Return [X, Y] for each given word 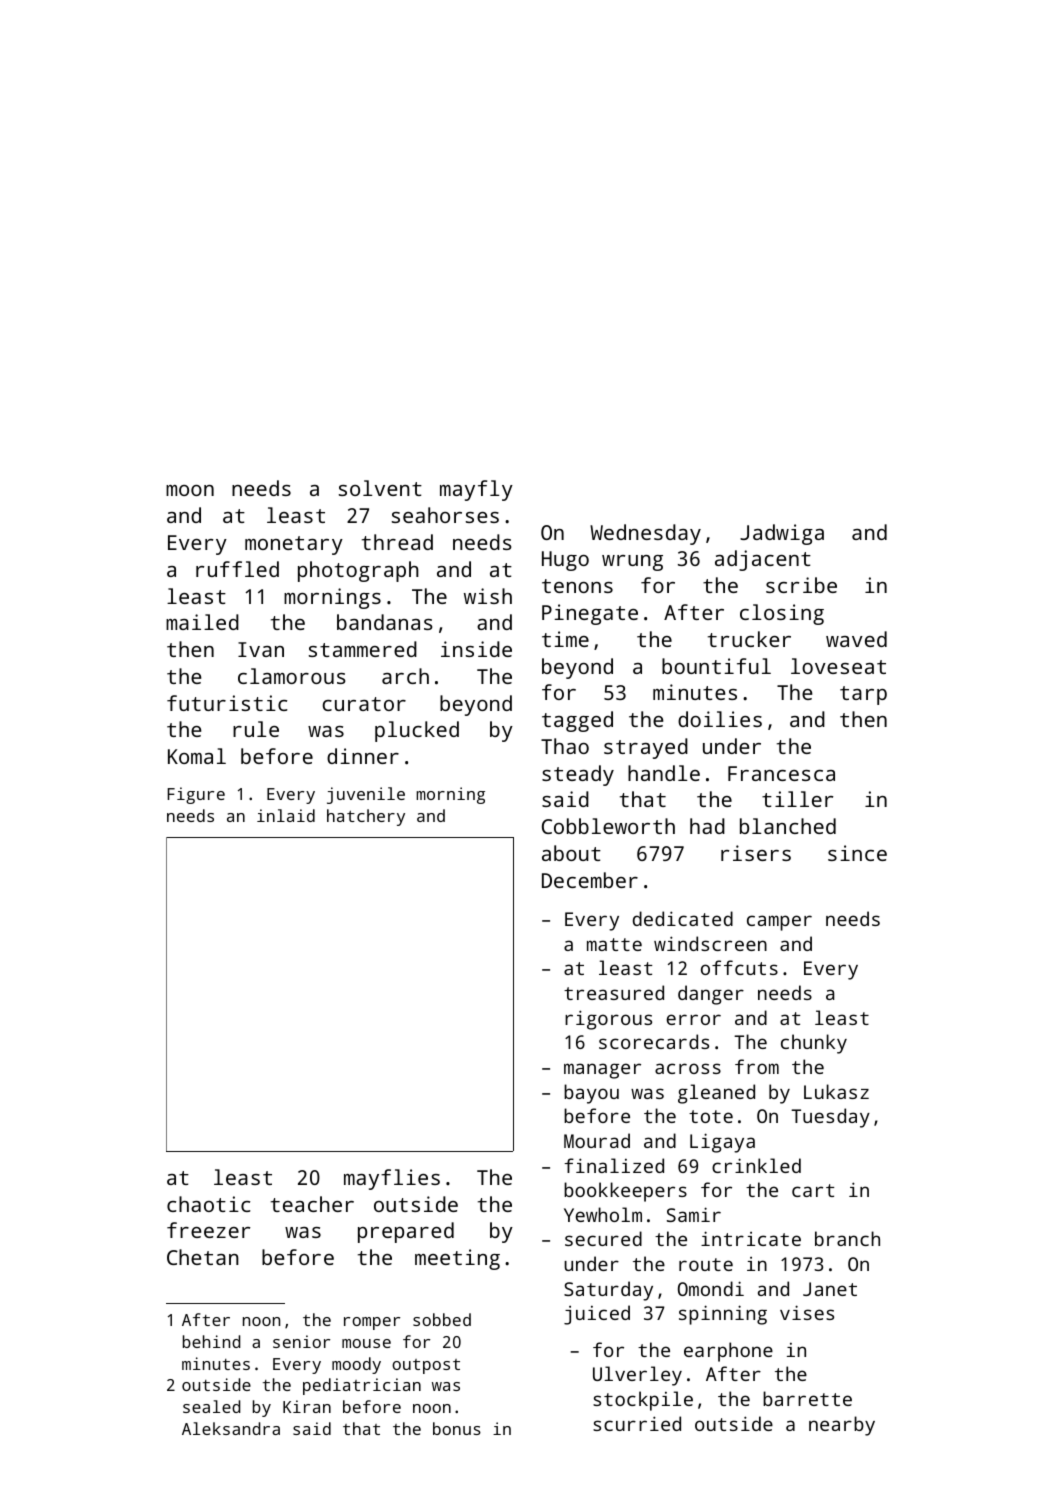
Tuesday [830, 1118]
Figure [196, 795]
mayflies [392, 1179]
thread [397, 542]
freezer [208, 1230]
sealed [211, 1406]
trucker [749, 639]
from [757, 1066]
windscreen [710, 943]
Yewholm [603, 1214]
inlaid [286, 815]
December [590, 880]
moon [190, 490]
